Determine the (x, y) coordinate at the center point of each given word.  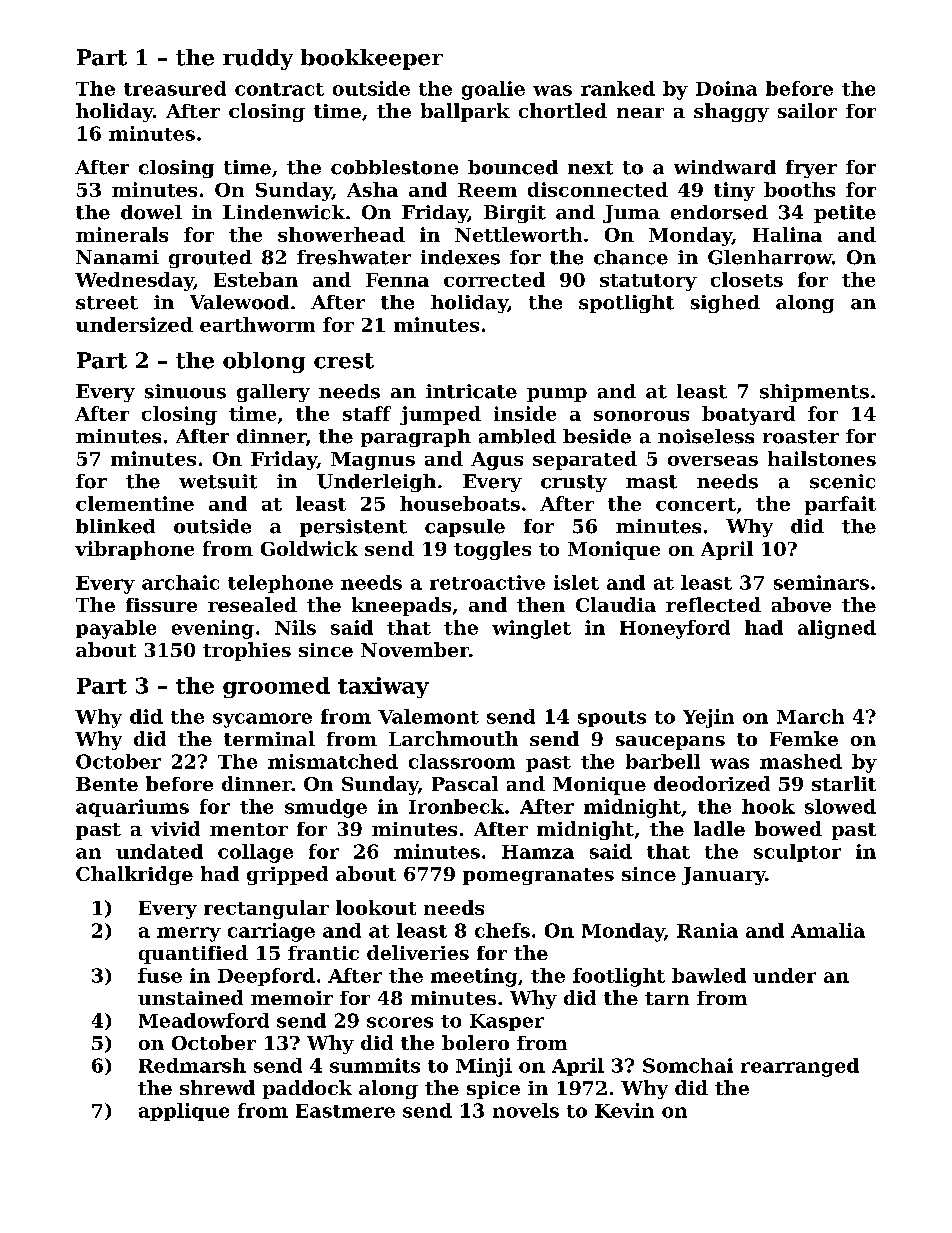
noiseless (706, 436)
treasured (175, 88)
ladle (719, 828)
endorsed (719, 212)
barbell (663, 761)
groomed (276, 687)
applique (184, 1112)
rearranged (800, 1067)
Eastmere (345, 1111)
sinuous (185, 391)
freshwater (354, 257)
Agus (497, 461)
